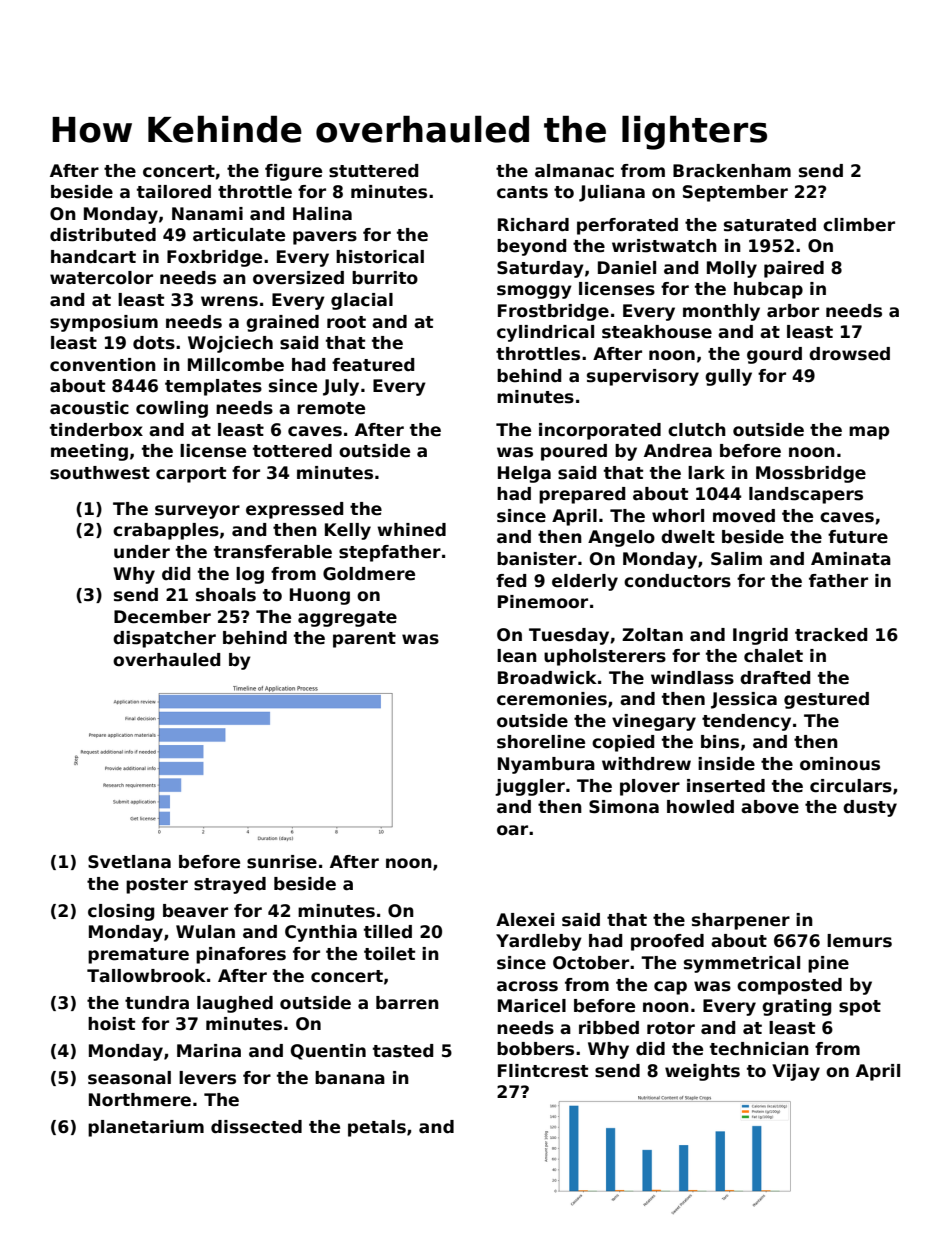 The width and height of the image is (952, 1233). Describe the element at coordinates (142, 552) in the image. I see `under` at that location.
